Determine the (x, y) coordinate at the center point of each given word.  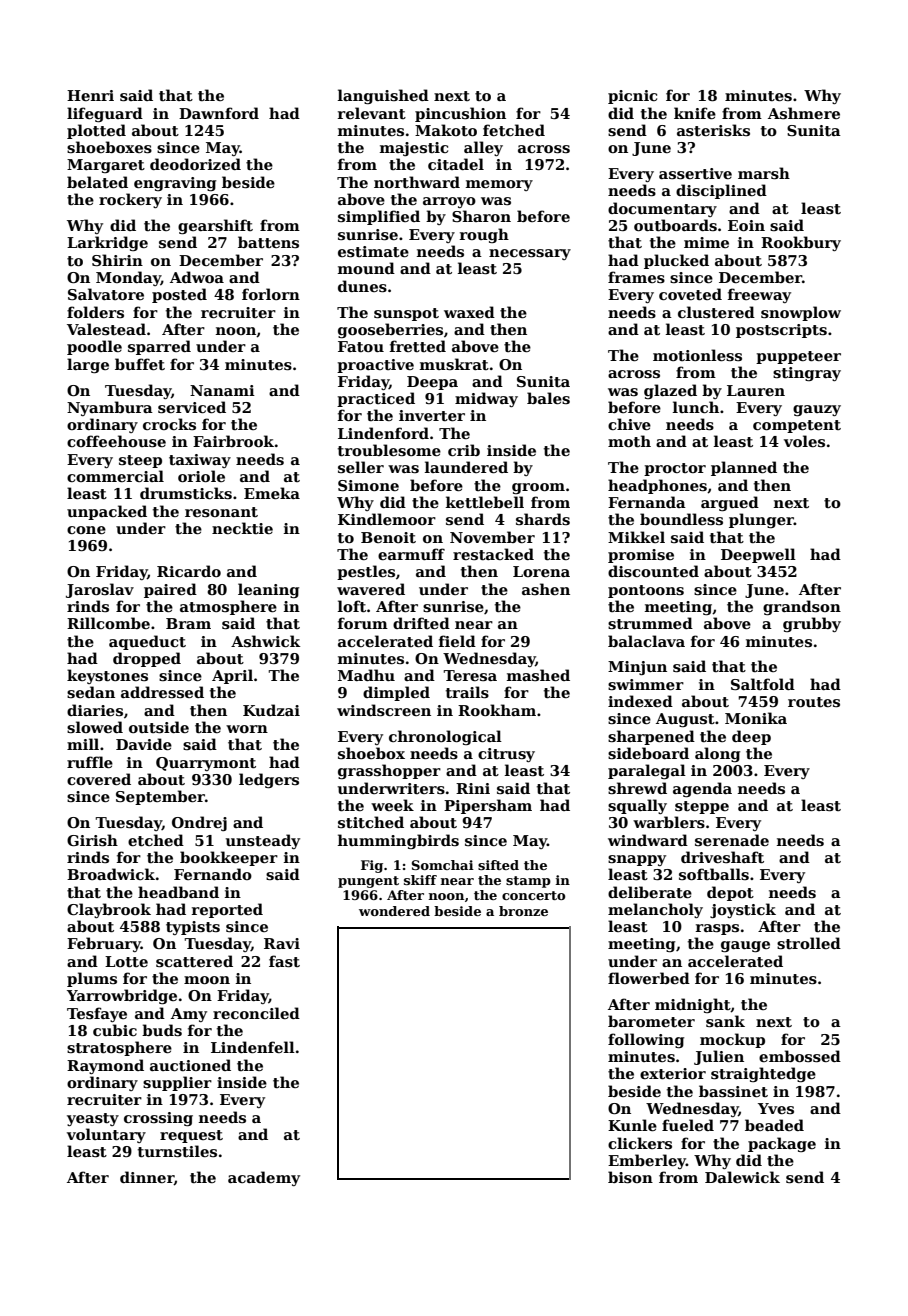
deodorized (195, 164)
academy (264, 1178)
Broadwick (111, 874)
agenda (702, 789)
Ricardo (189, 571)
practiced (376, 399)
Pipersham (488, 806)
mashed (538, 675)
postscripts (781, 331)
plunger (761, 520)
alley (483, 148)
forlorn (271, 294)
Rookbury (801, 243)
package (782, 1144)
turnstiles (177, 1151)
